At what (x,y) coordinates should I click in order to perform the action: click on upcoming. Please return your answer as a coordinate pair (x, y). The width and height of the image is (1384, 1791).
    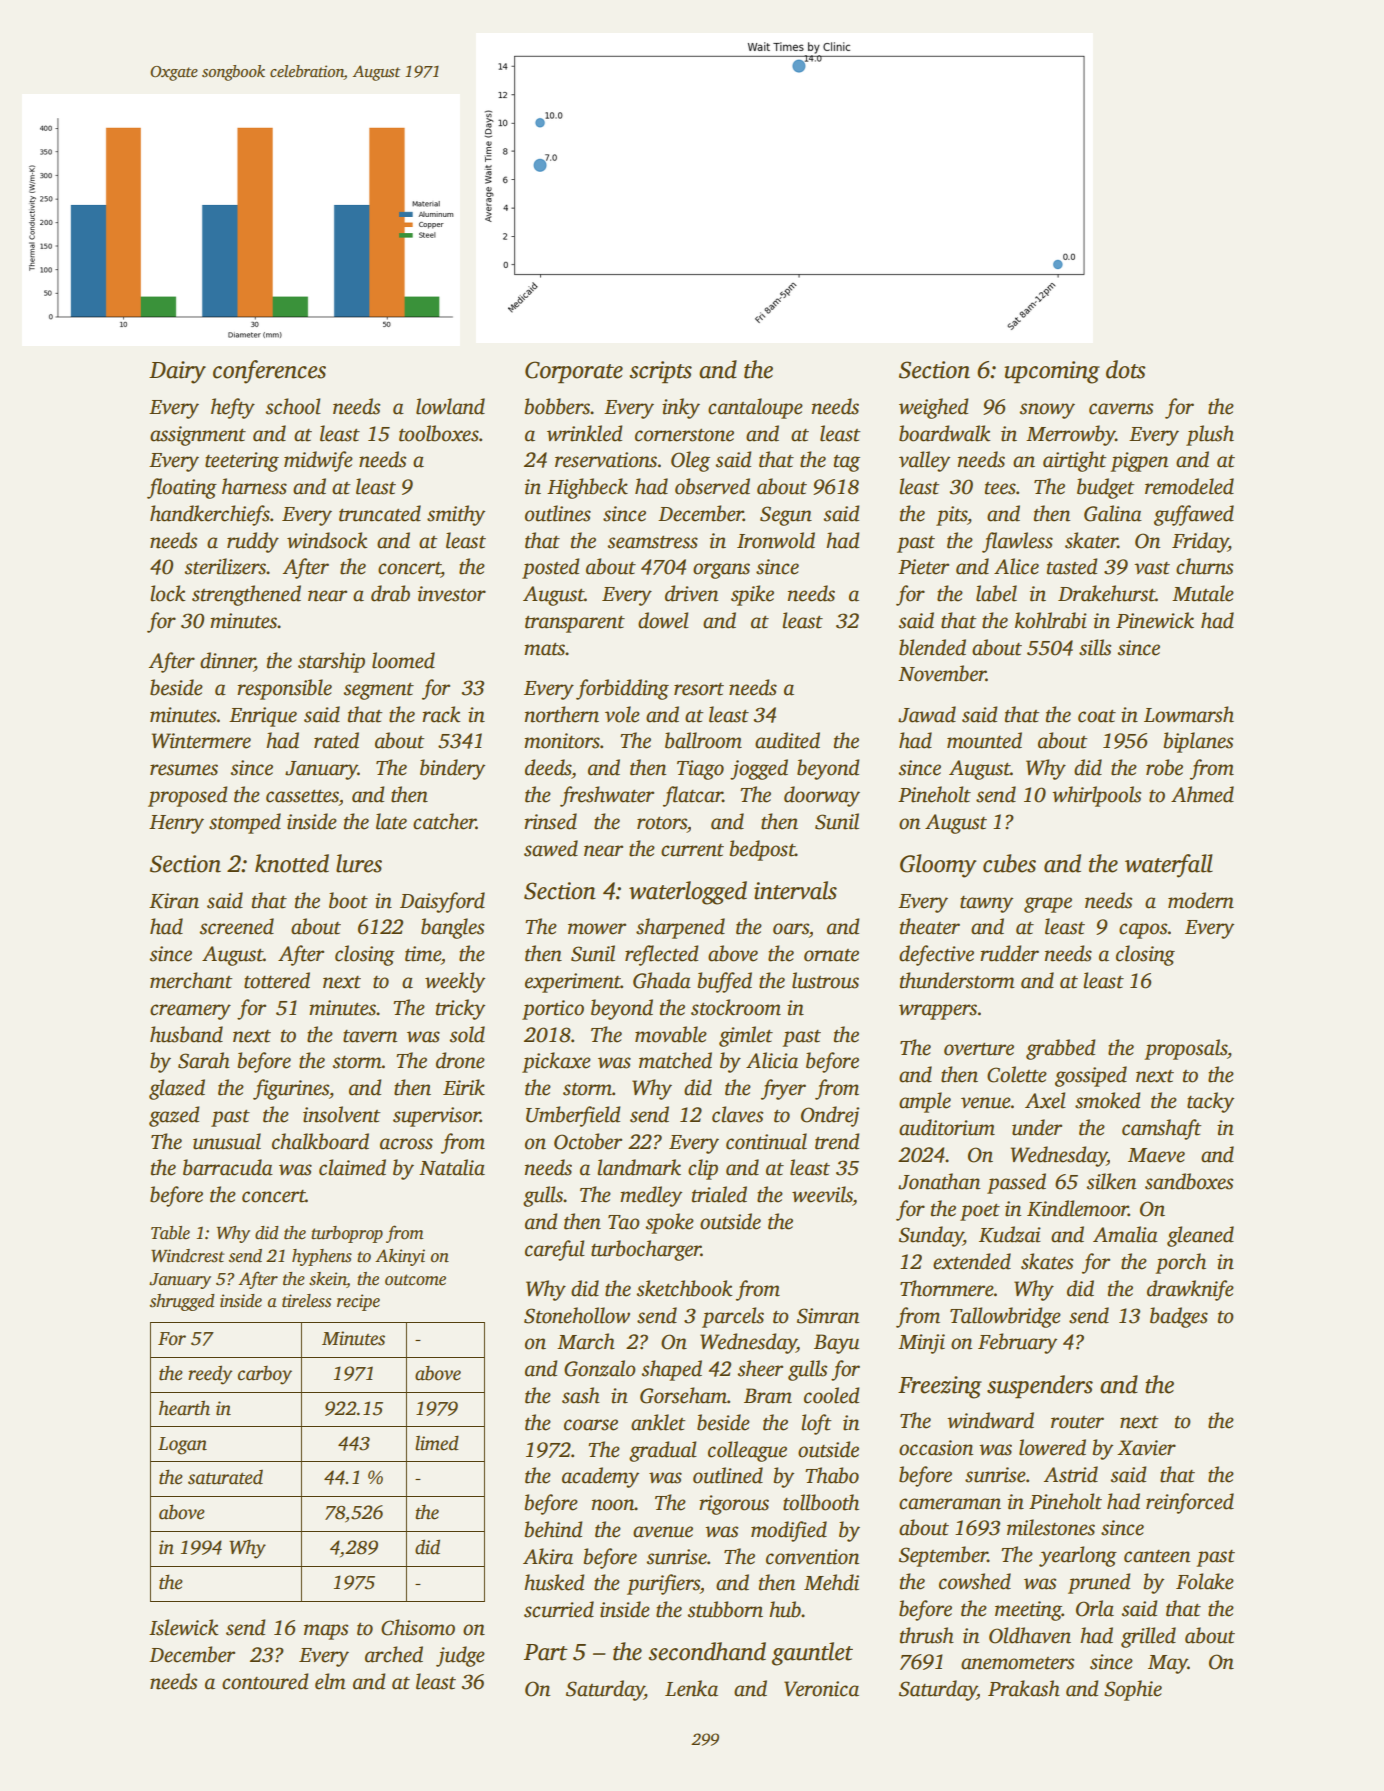
    Looking at the image, I should click on (1052, 372).
